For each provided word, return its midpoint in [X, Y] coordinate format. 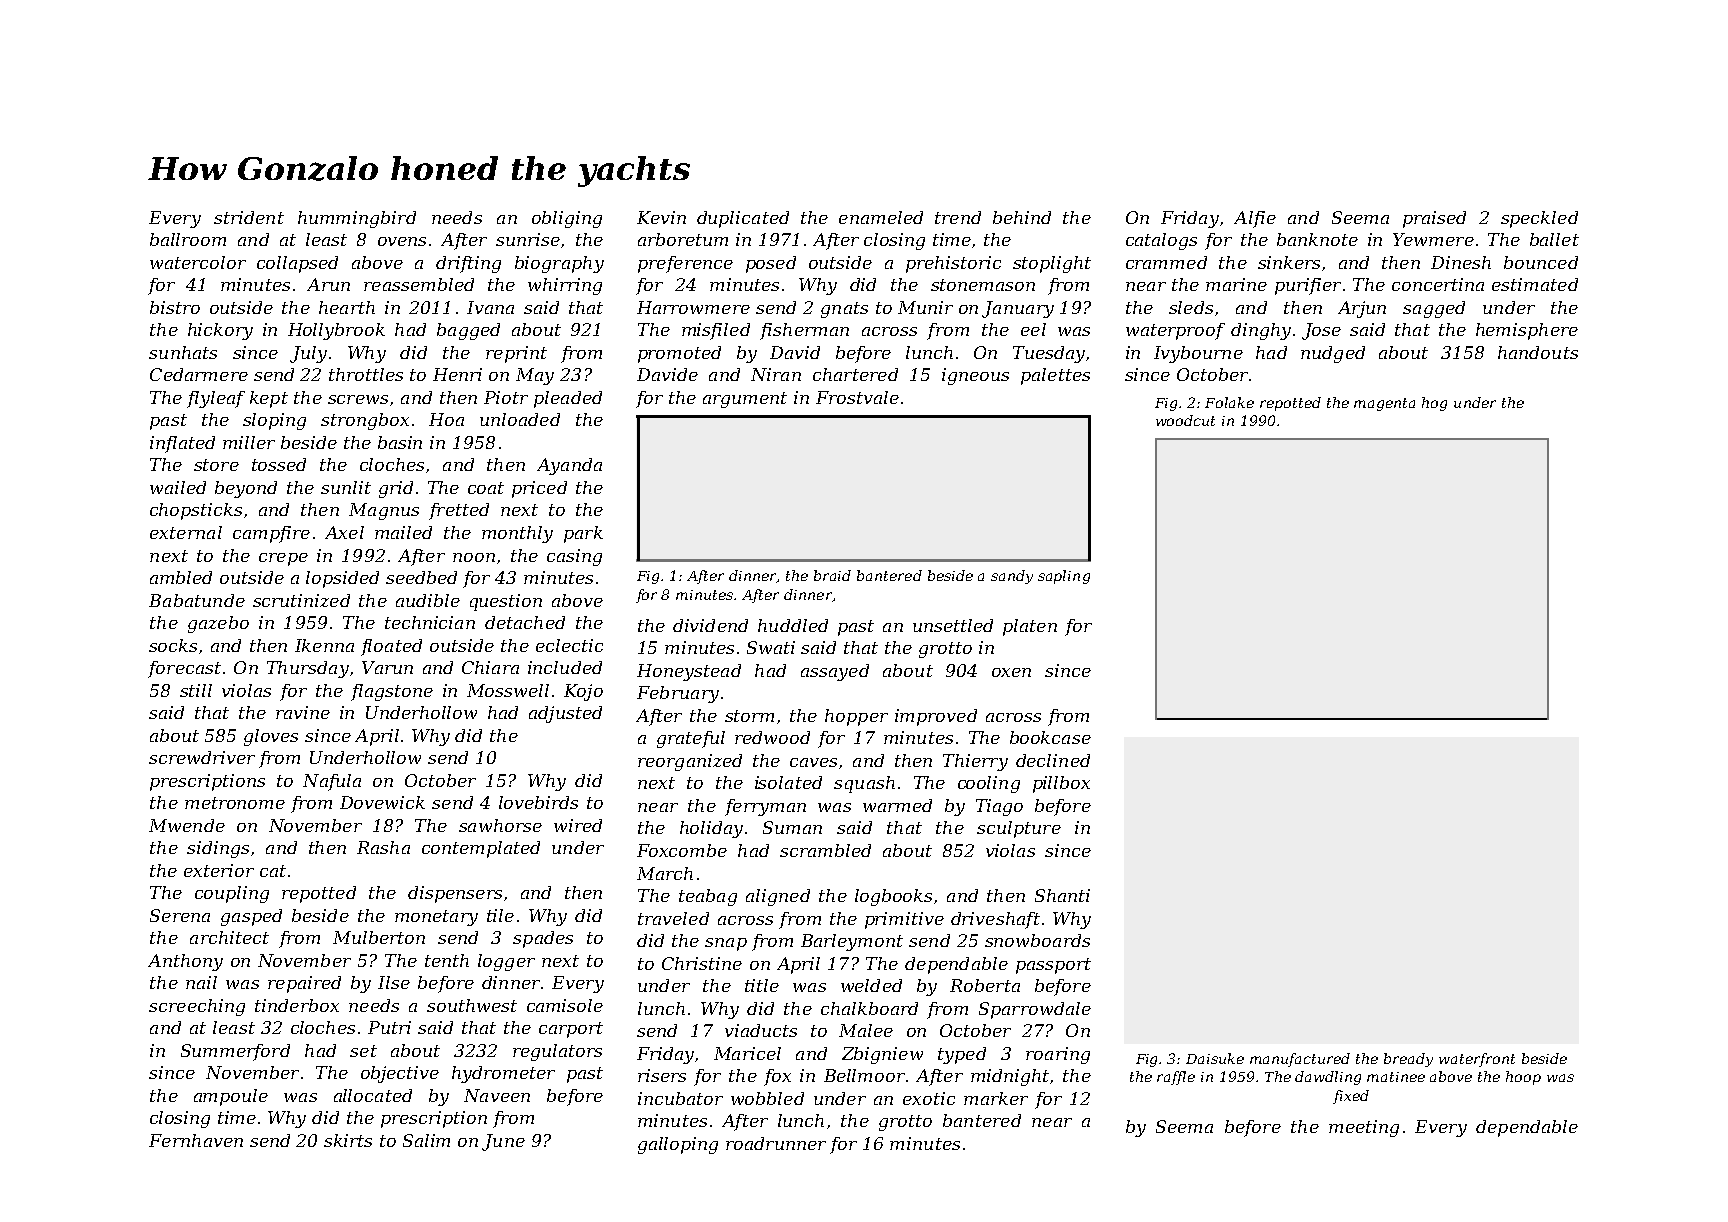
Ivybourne [1198, 354]
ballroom [188, 239]
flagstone [392, 692]
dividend [710, 625]
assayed [835, 672]
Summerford [235, 1052]
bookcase [1050, 737]
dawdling [1328, 1078]
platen [1030, 627]
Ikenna [324, 645]
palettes [1055, 376]
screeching [197, 1007]
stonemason [983, 285]
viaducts [761, 1030]
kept [269, 399]
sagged [1434, 309]
